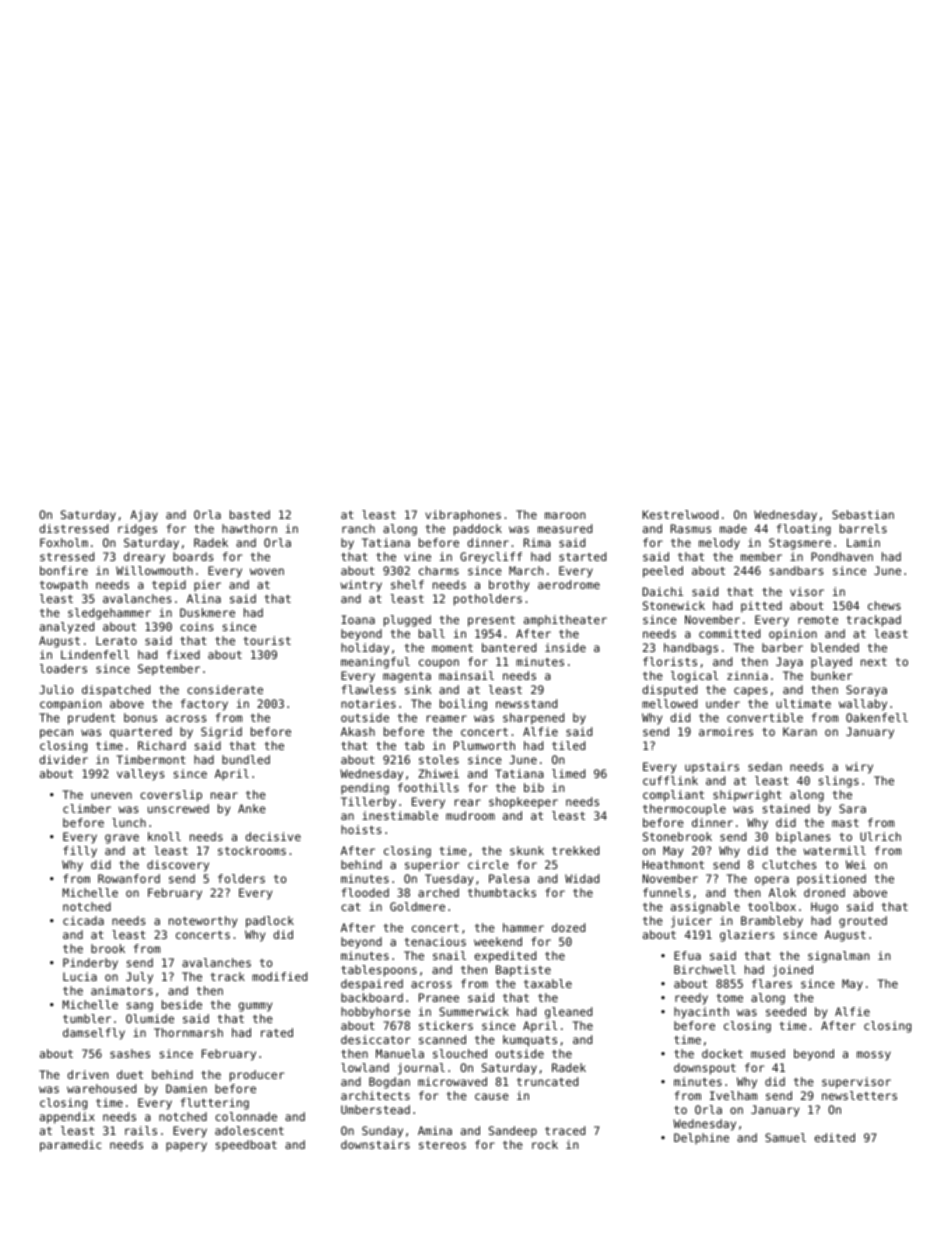  I want to click on padlock, so click(270, 922).
